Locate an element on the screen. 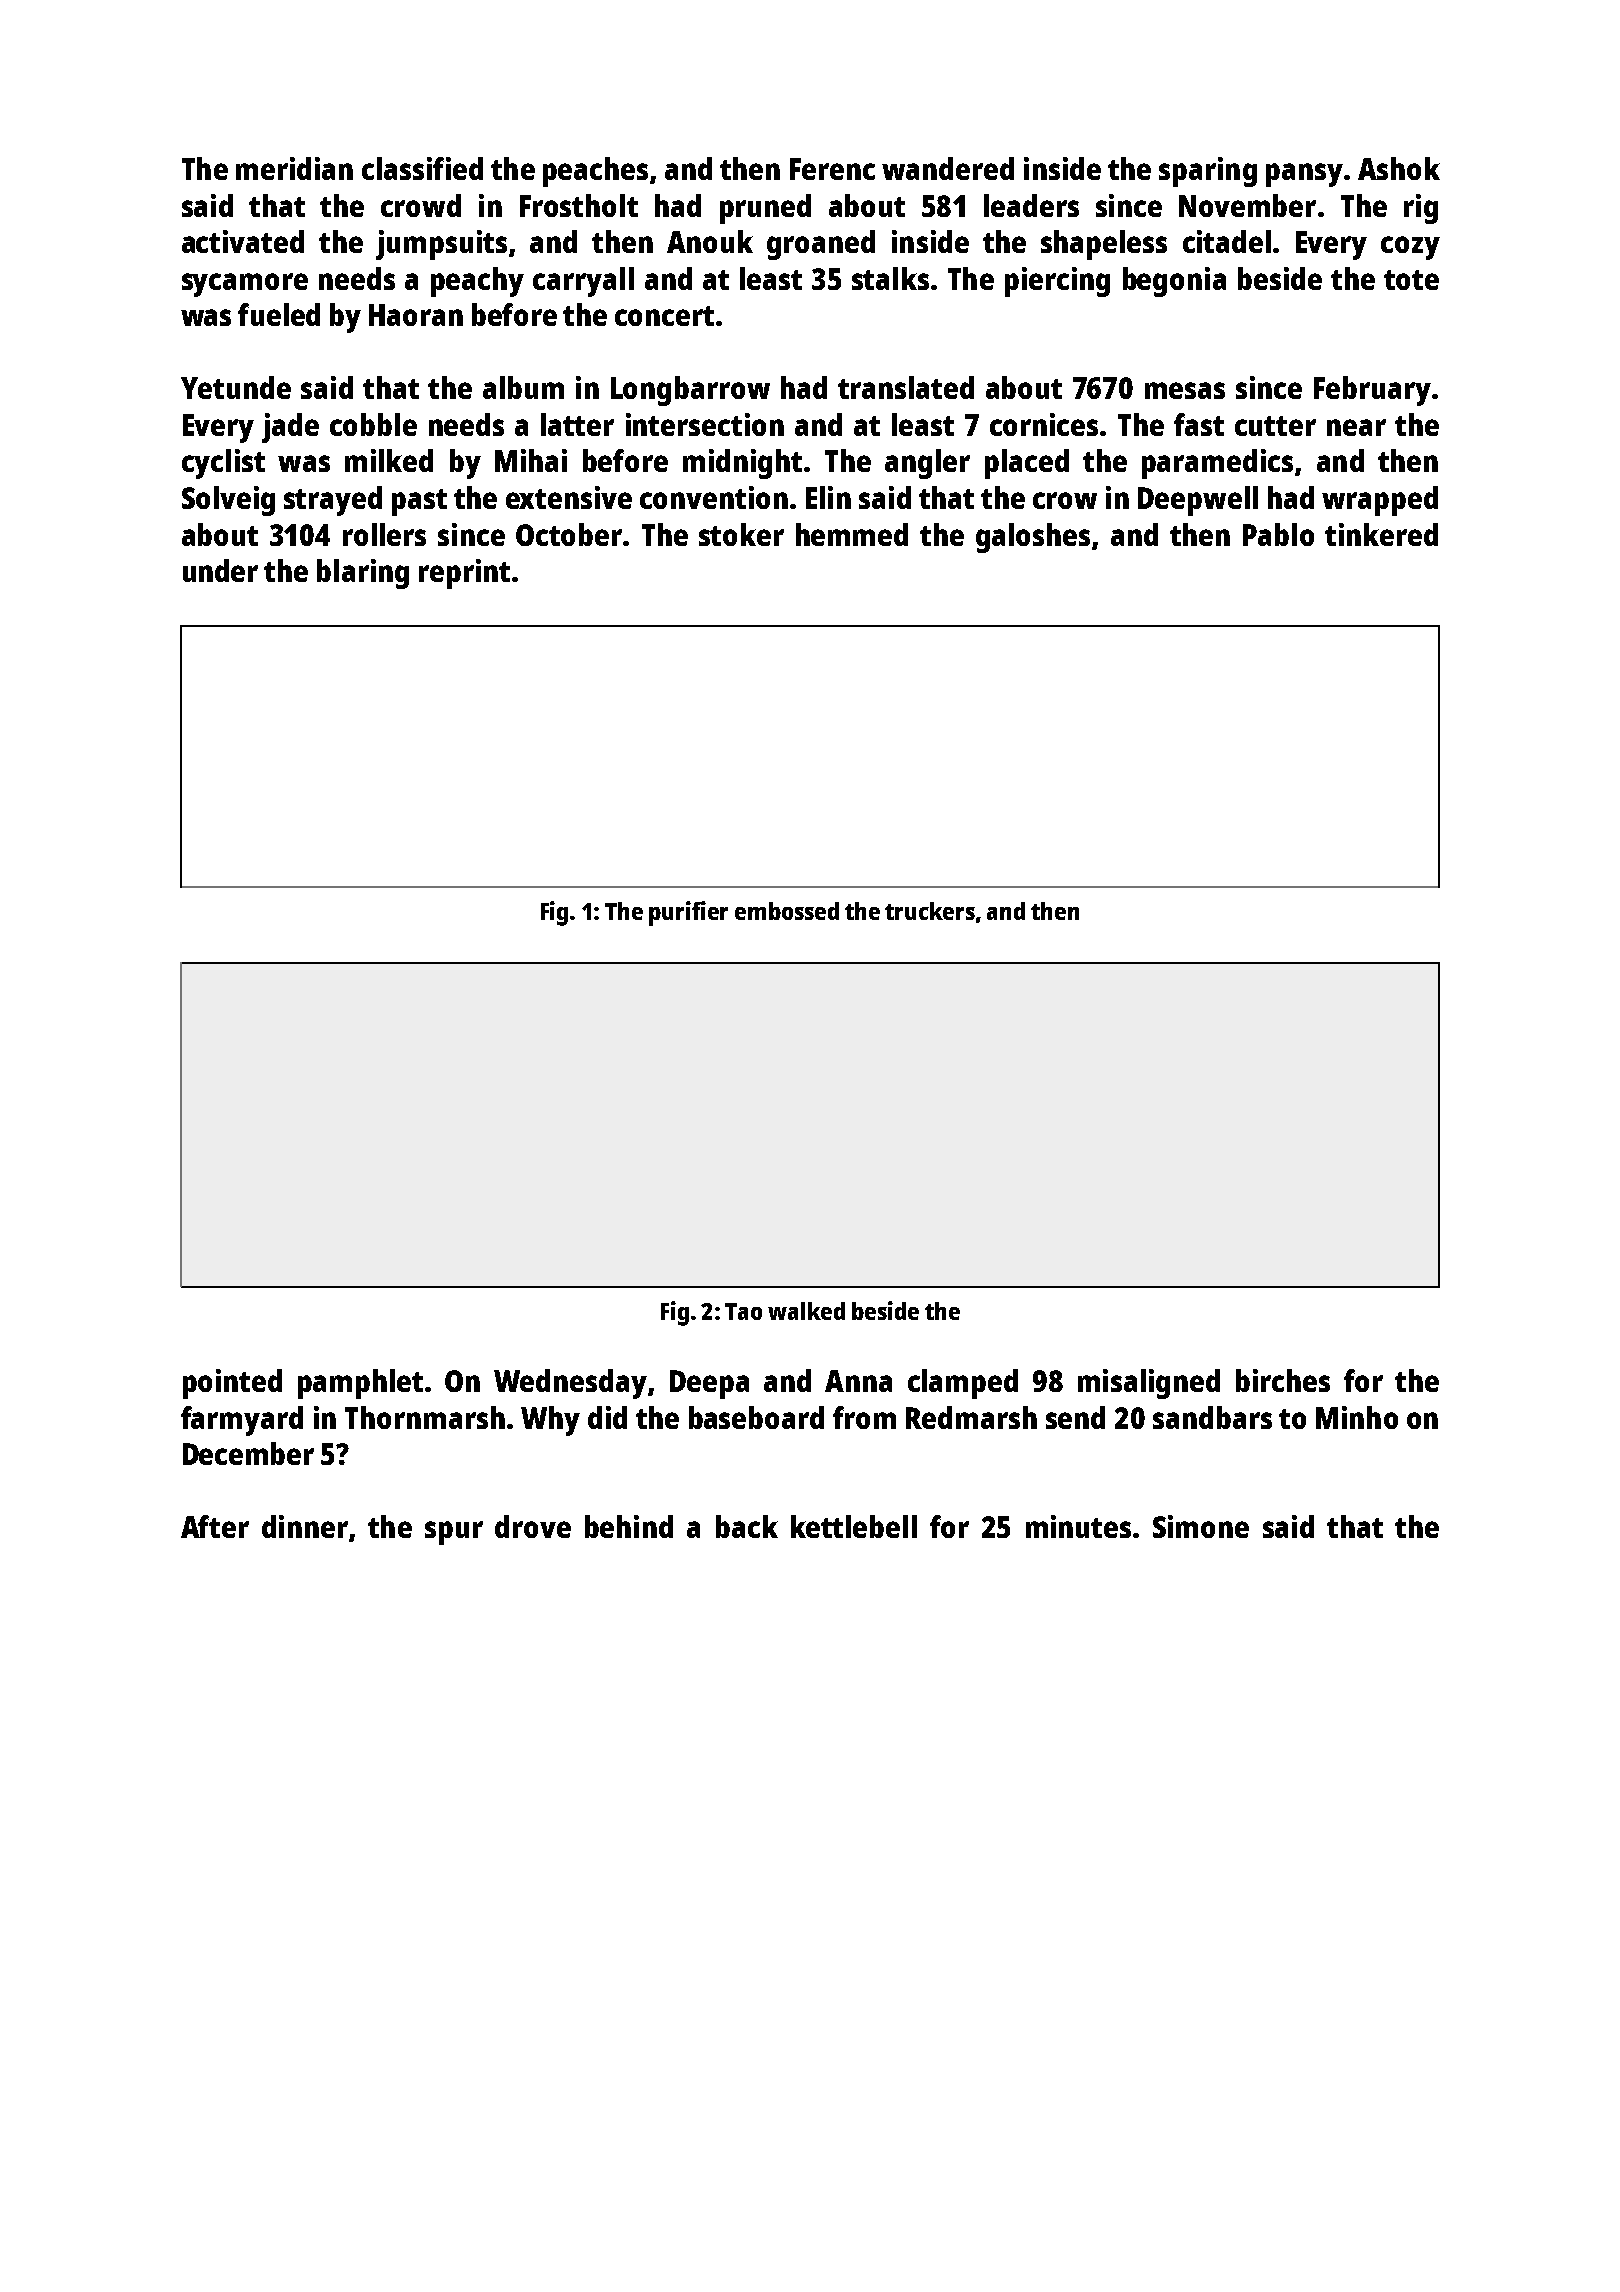 The image size is (1620, 2292). peaches is located at coordinates (595, 172).
